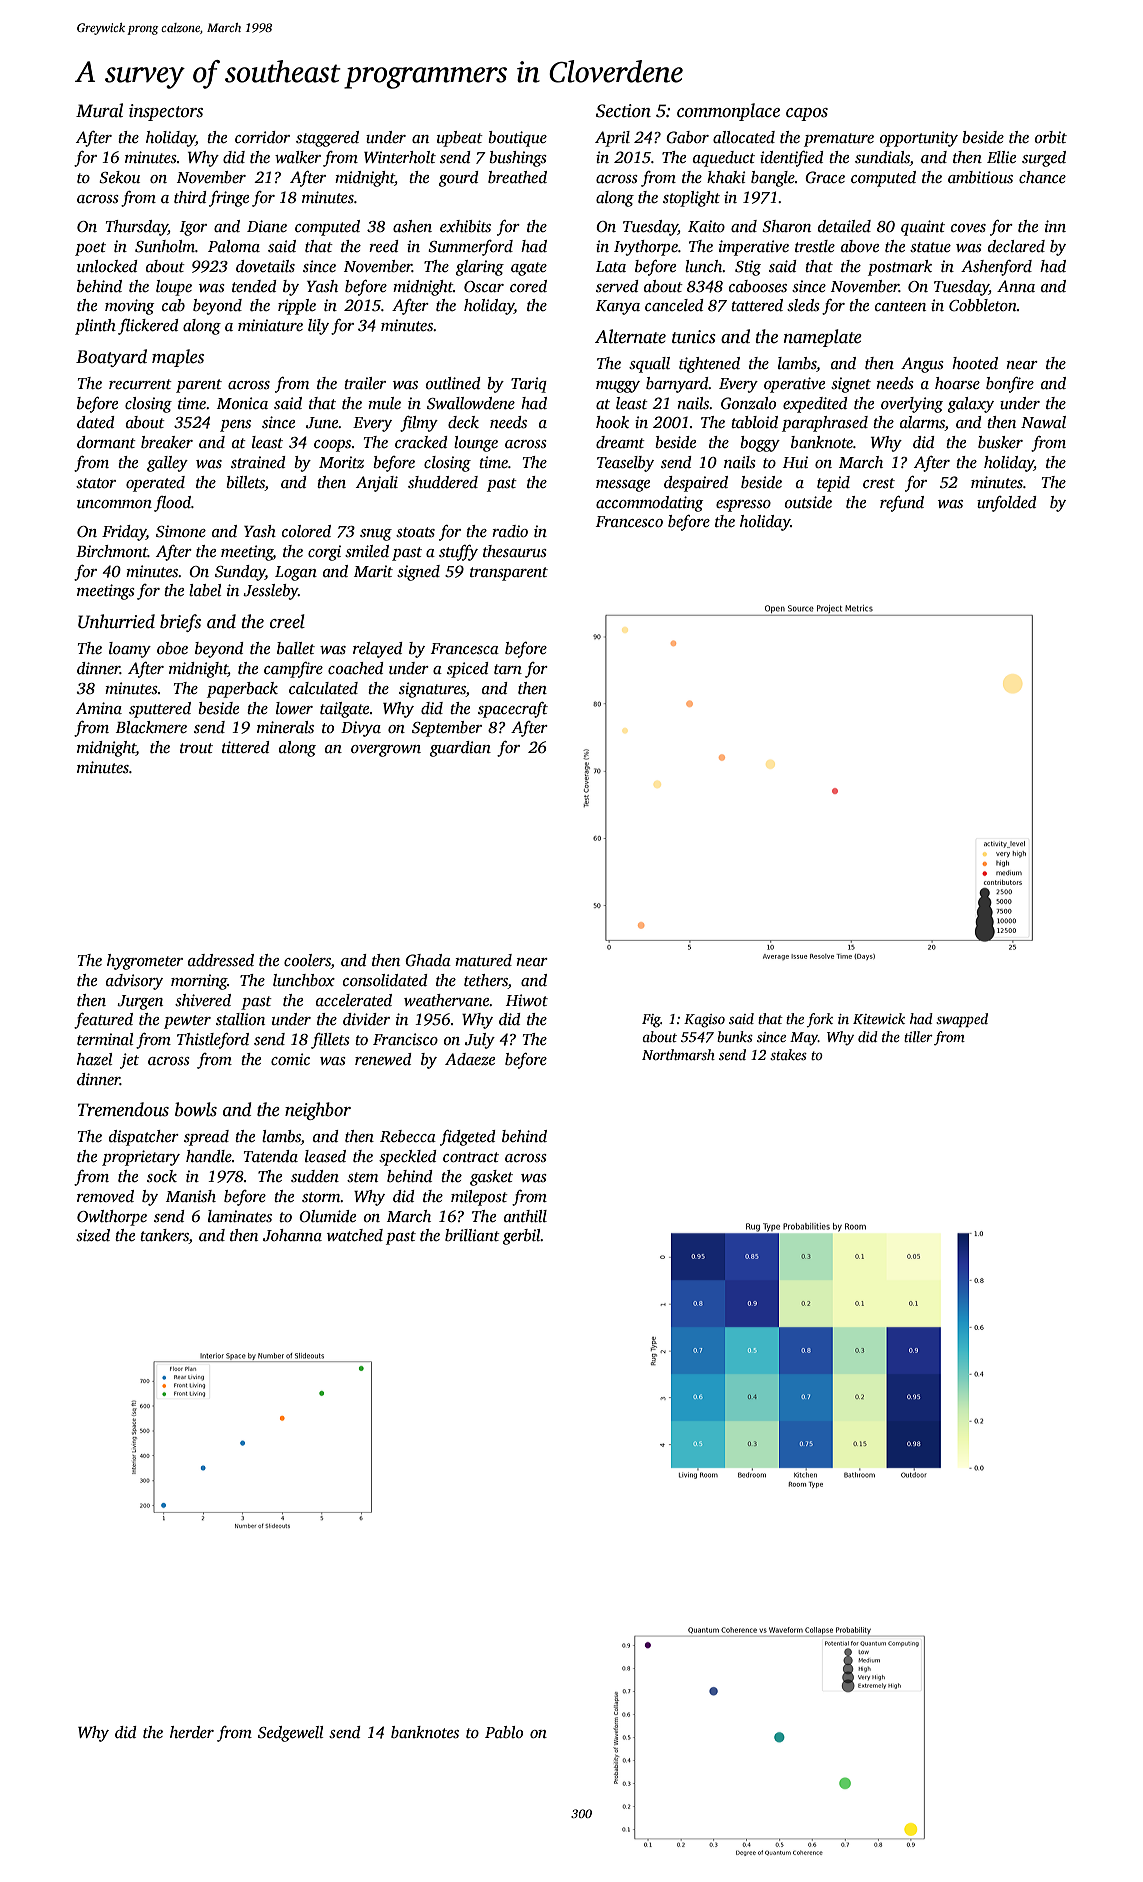 The width and height of the screenshot is (1143, 1882). Describe the element at coordinates (860, 246) in the screenshot. I see `above` at that location.
